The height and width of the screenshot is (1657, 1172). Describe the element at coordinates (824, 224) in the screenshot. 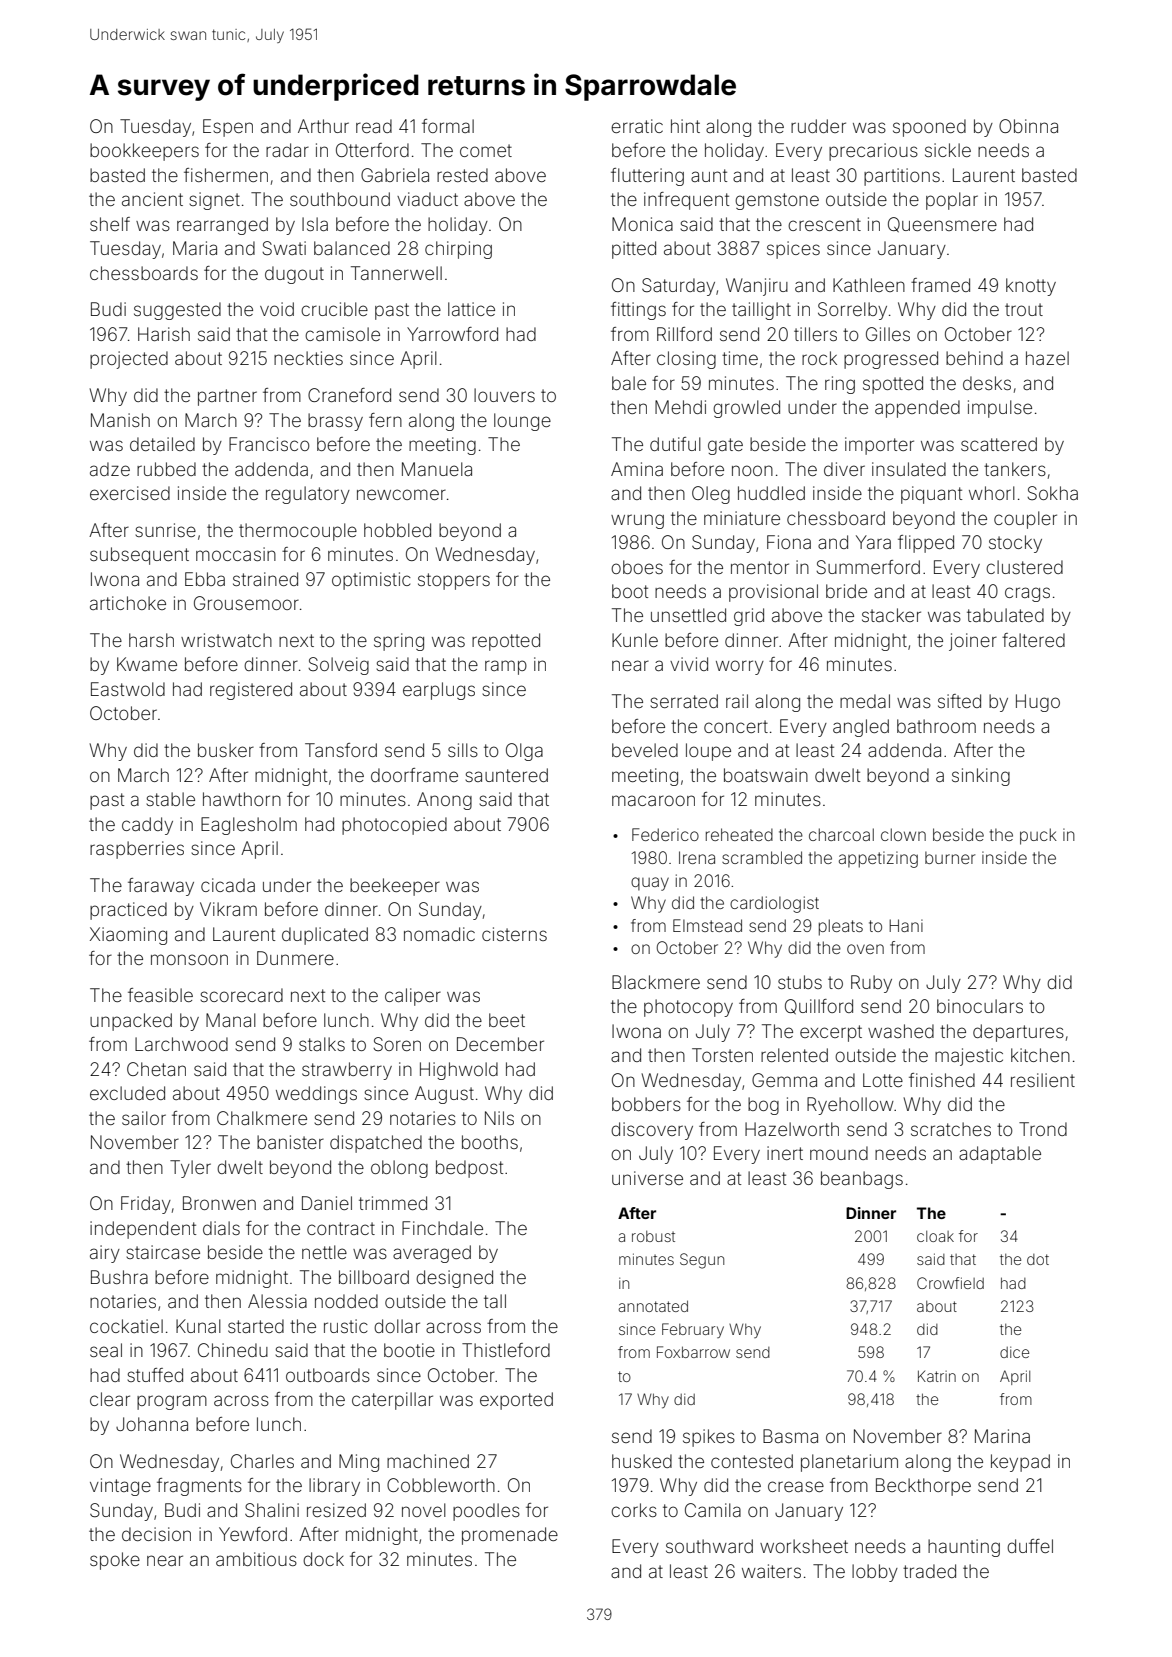

I see `crescent` at that location.
